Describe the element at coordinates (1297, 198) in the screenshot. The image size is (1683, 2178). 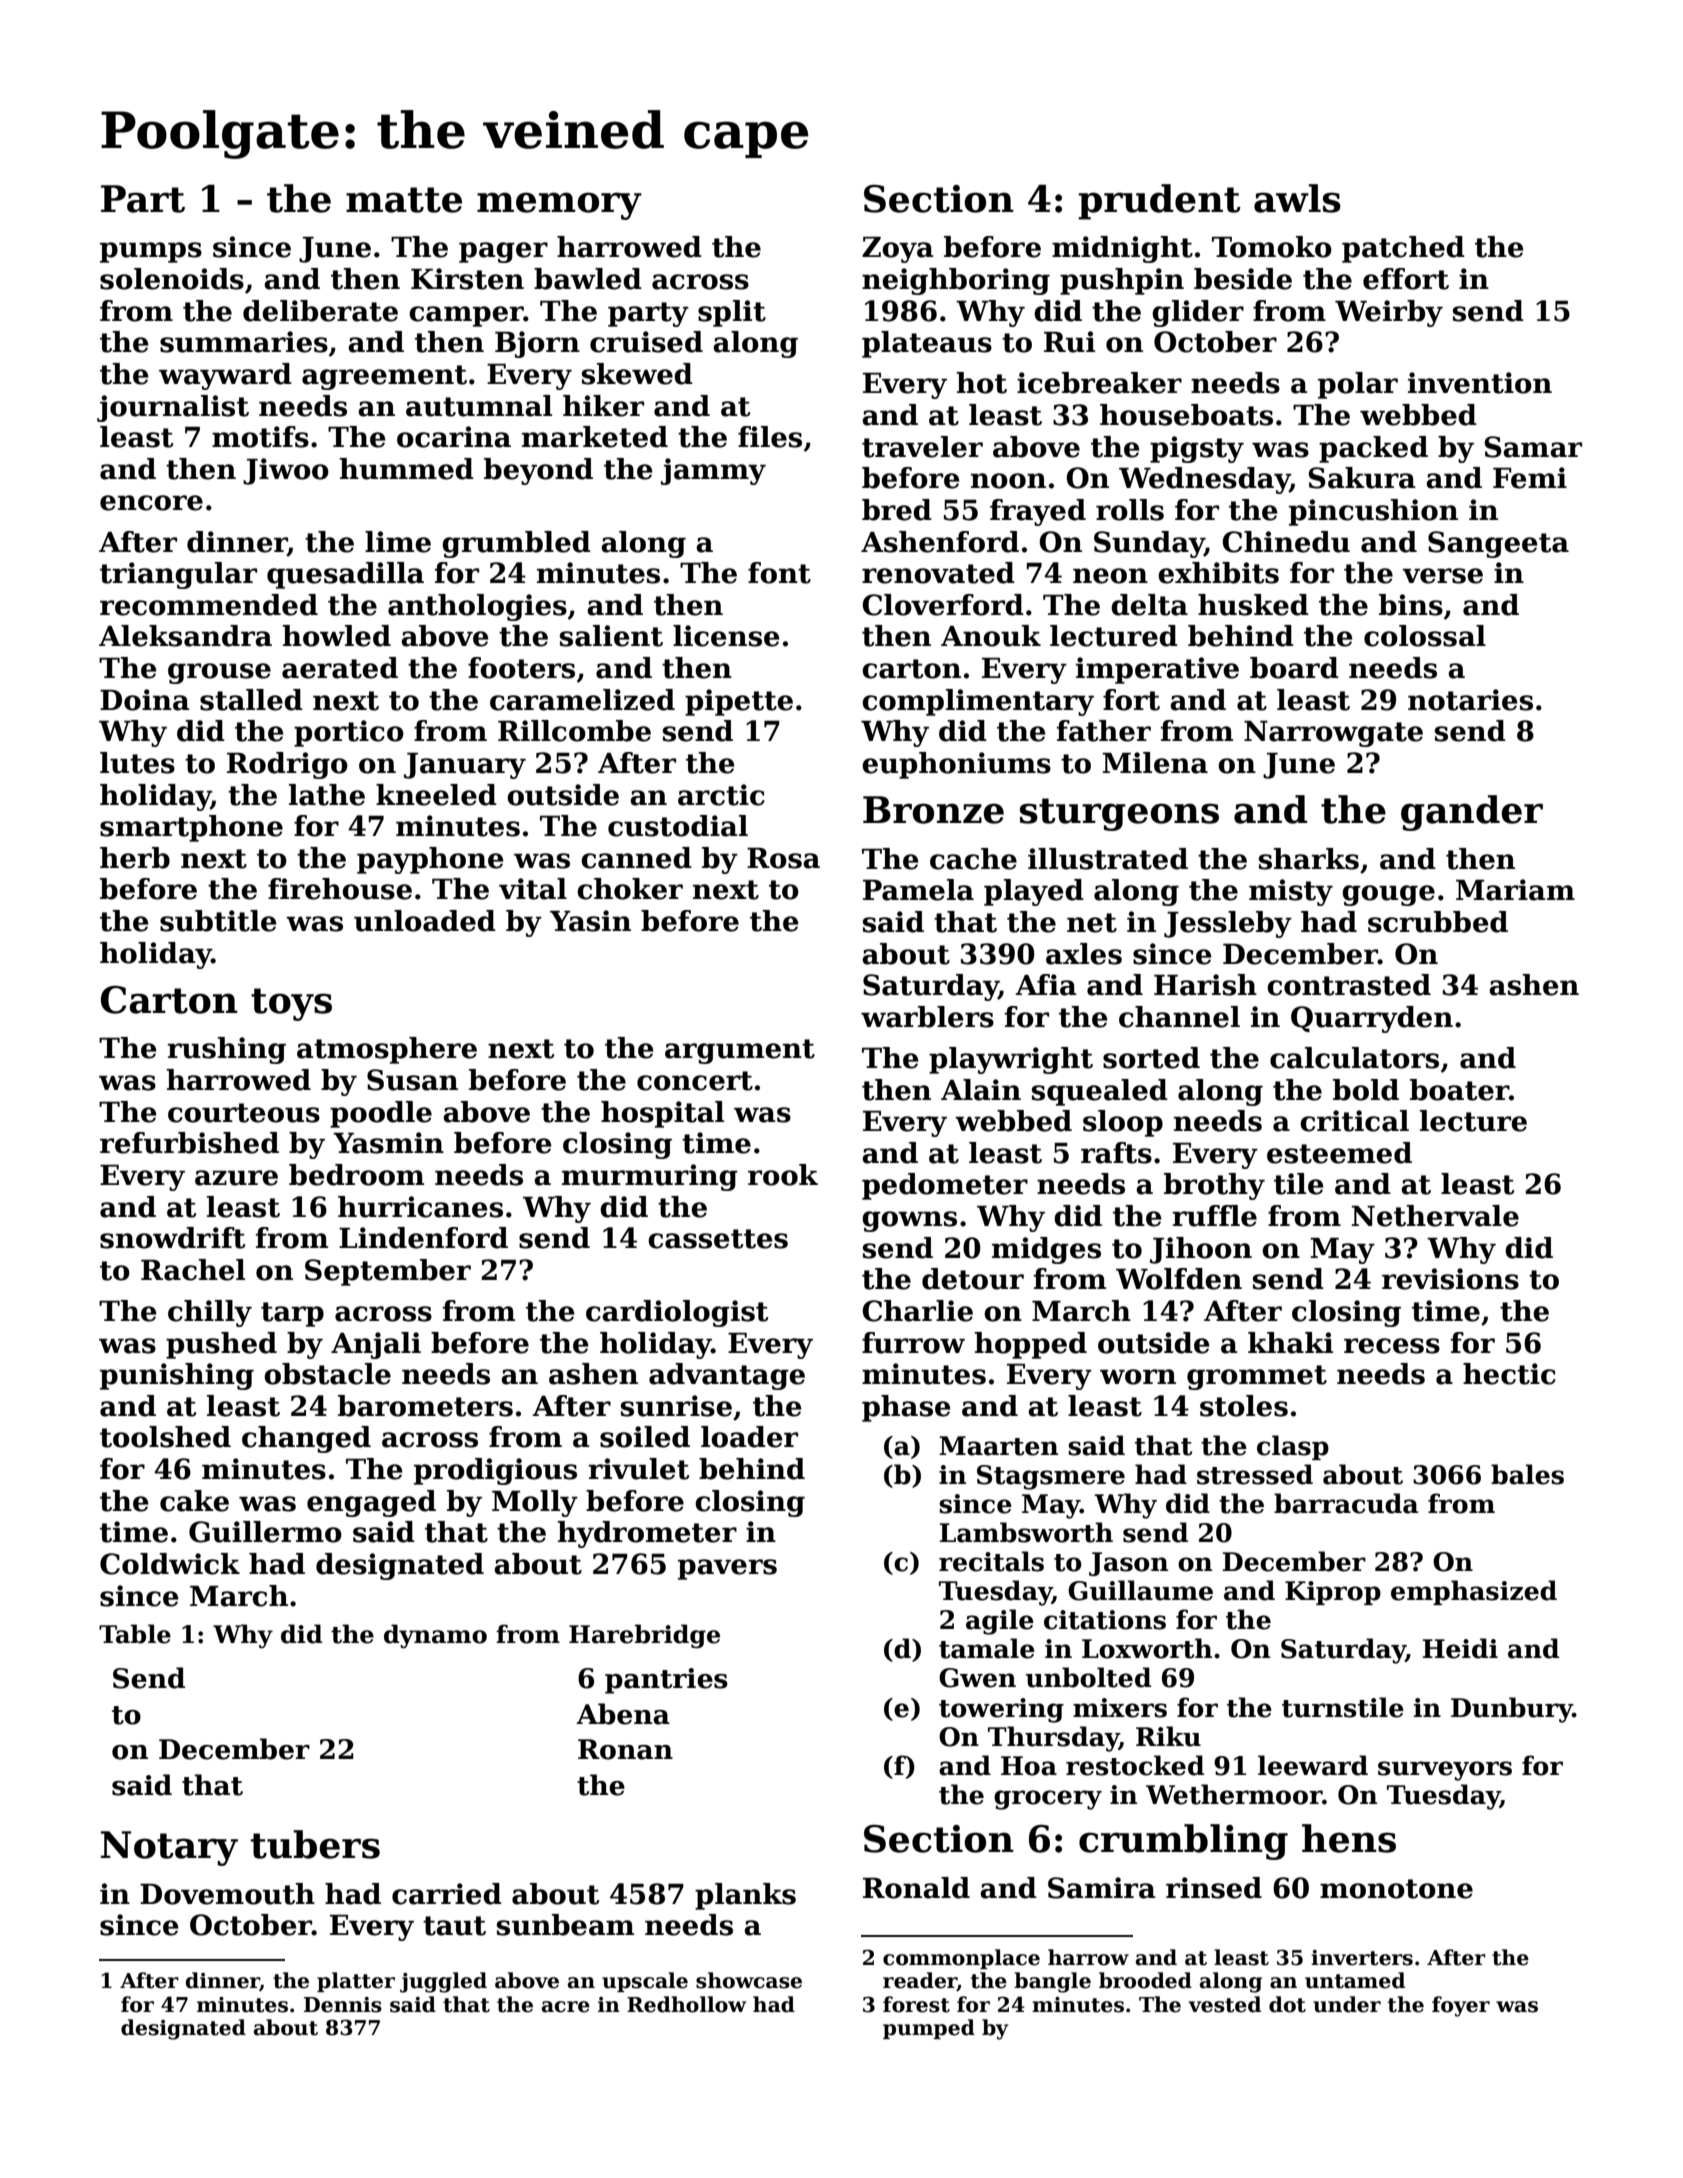
I see `awls` at that location.
